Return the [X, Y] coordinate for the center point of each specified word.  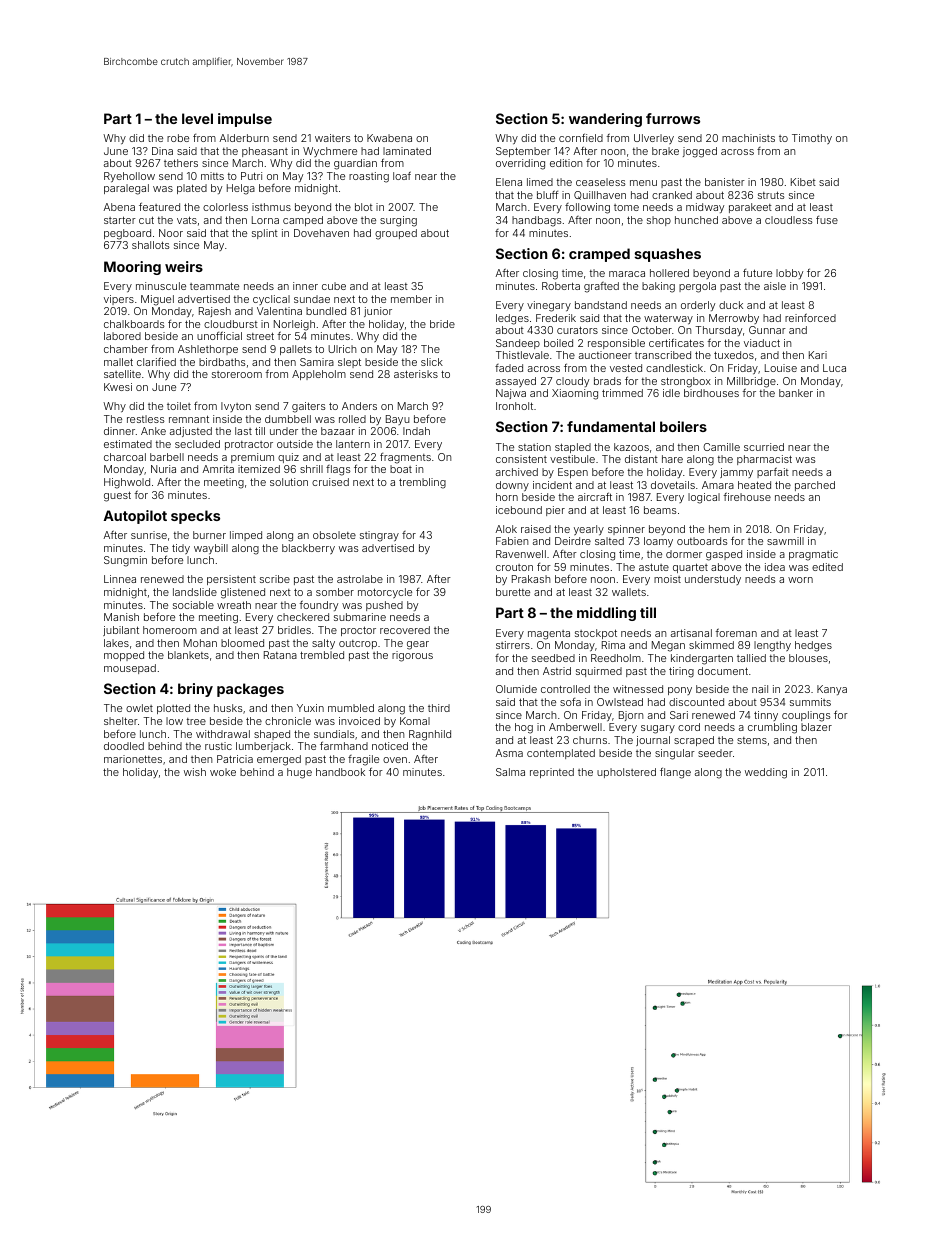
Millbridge [751, 383]
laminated [407, 151]
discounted [696, 702]
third [439, 708]
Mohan [200, 643]
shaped [272, 735]
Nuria [163, 469]
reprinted [552, 773]
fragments [405, 458]
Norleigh [294, 326]
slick [432, 362]
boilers [683, 426]
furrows [673, 118]
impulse [245, 120]
